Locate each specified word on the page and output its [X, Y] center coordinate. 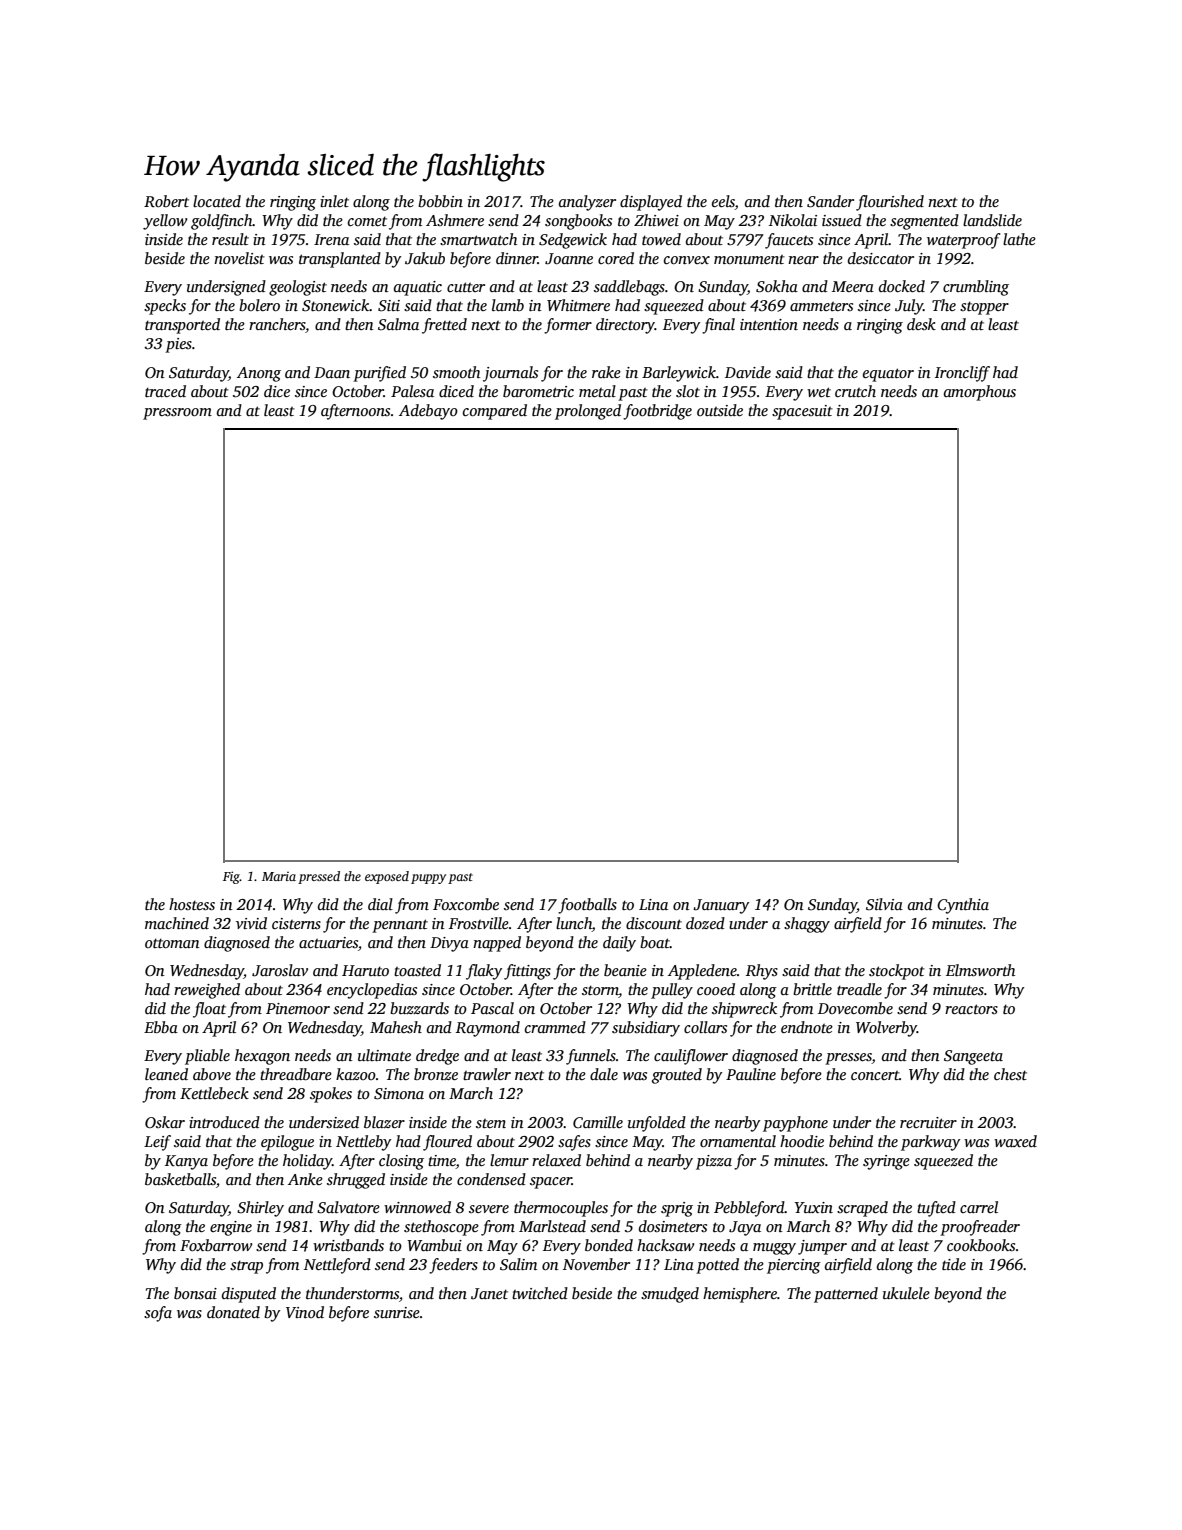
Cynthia [963, 906]
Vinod [305, 1312]
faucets [789, 241]
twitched [540, 1293]
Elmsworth [980, 970]
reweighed [207, 991]
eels [723, 202]
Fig [231, 877]
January [721, 906]
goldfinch [222, 222]
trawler [487, 1074]
